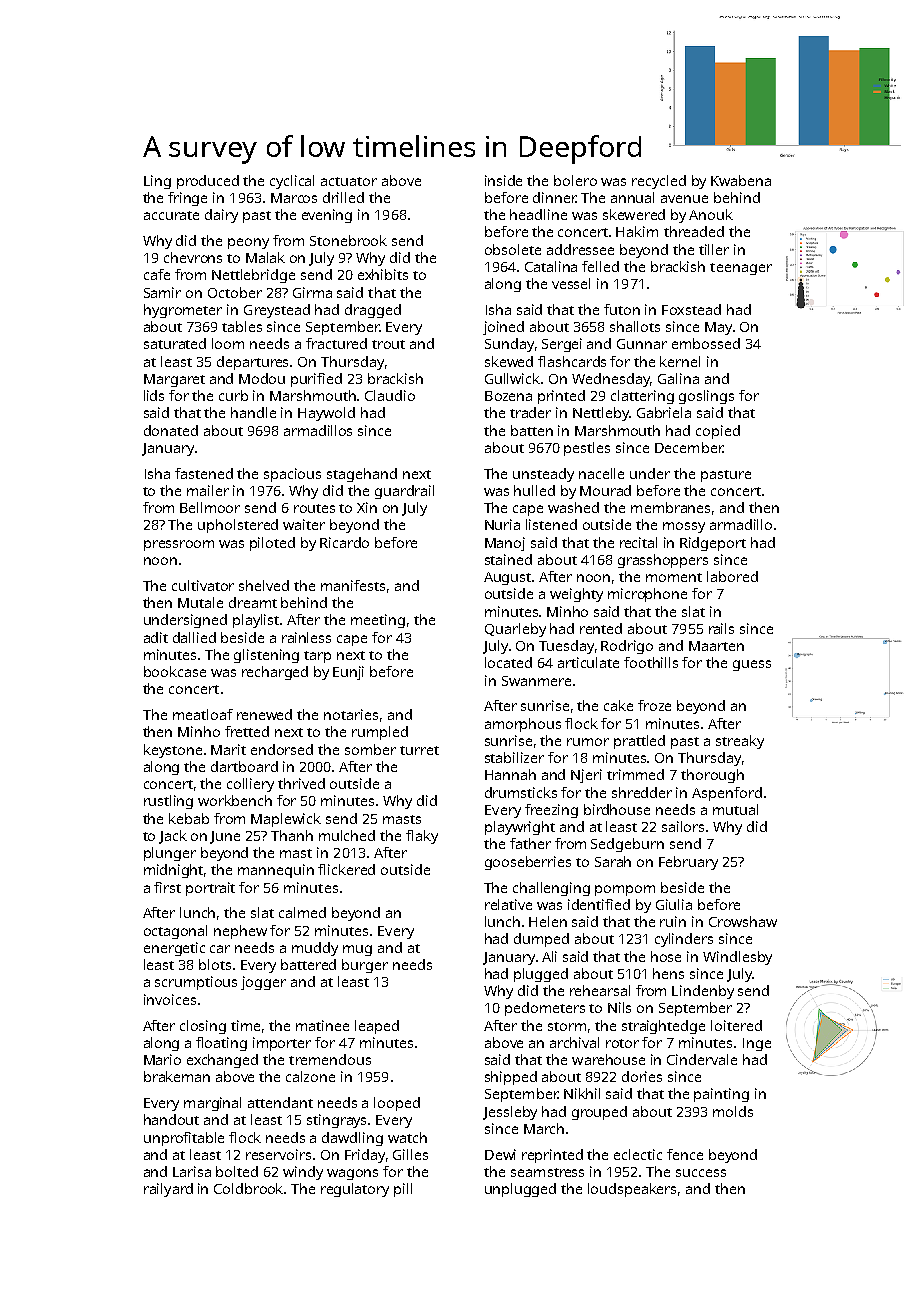 The width and height of the page is (924, 1314). I want to click on eclectic, so click(638, 1154).
